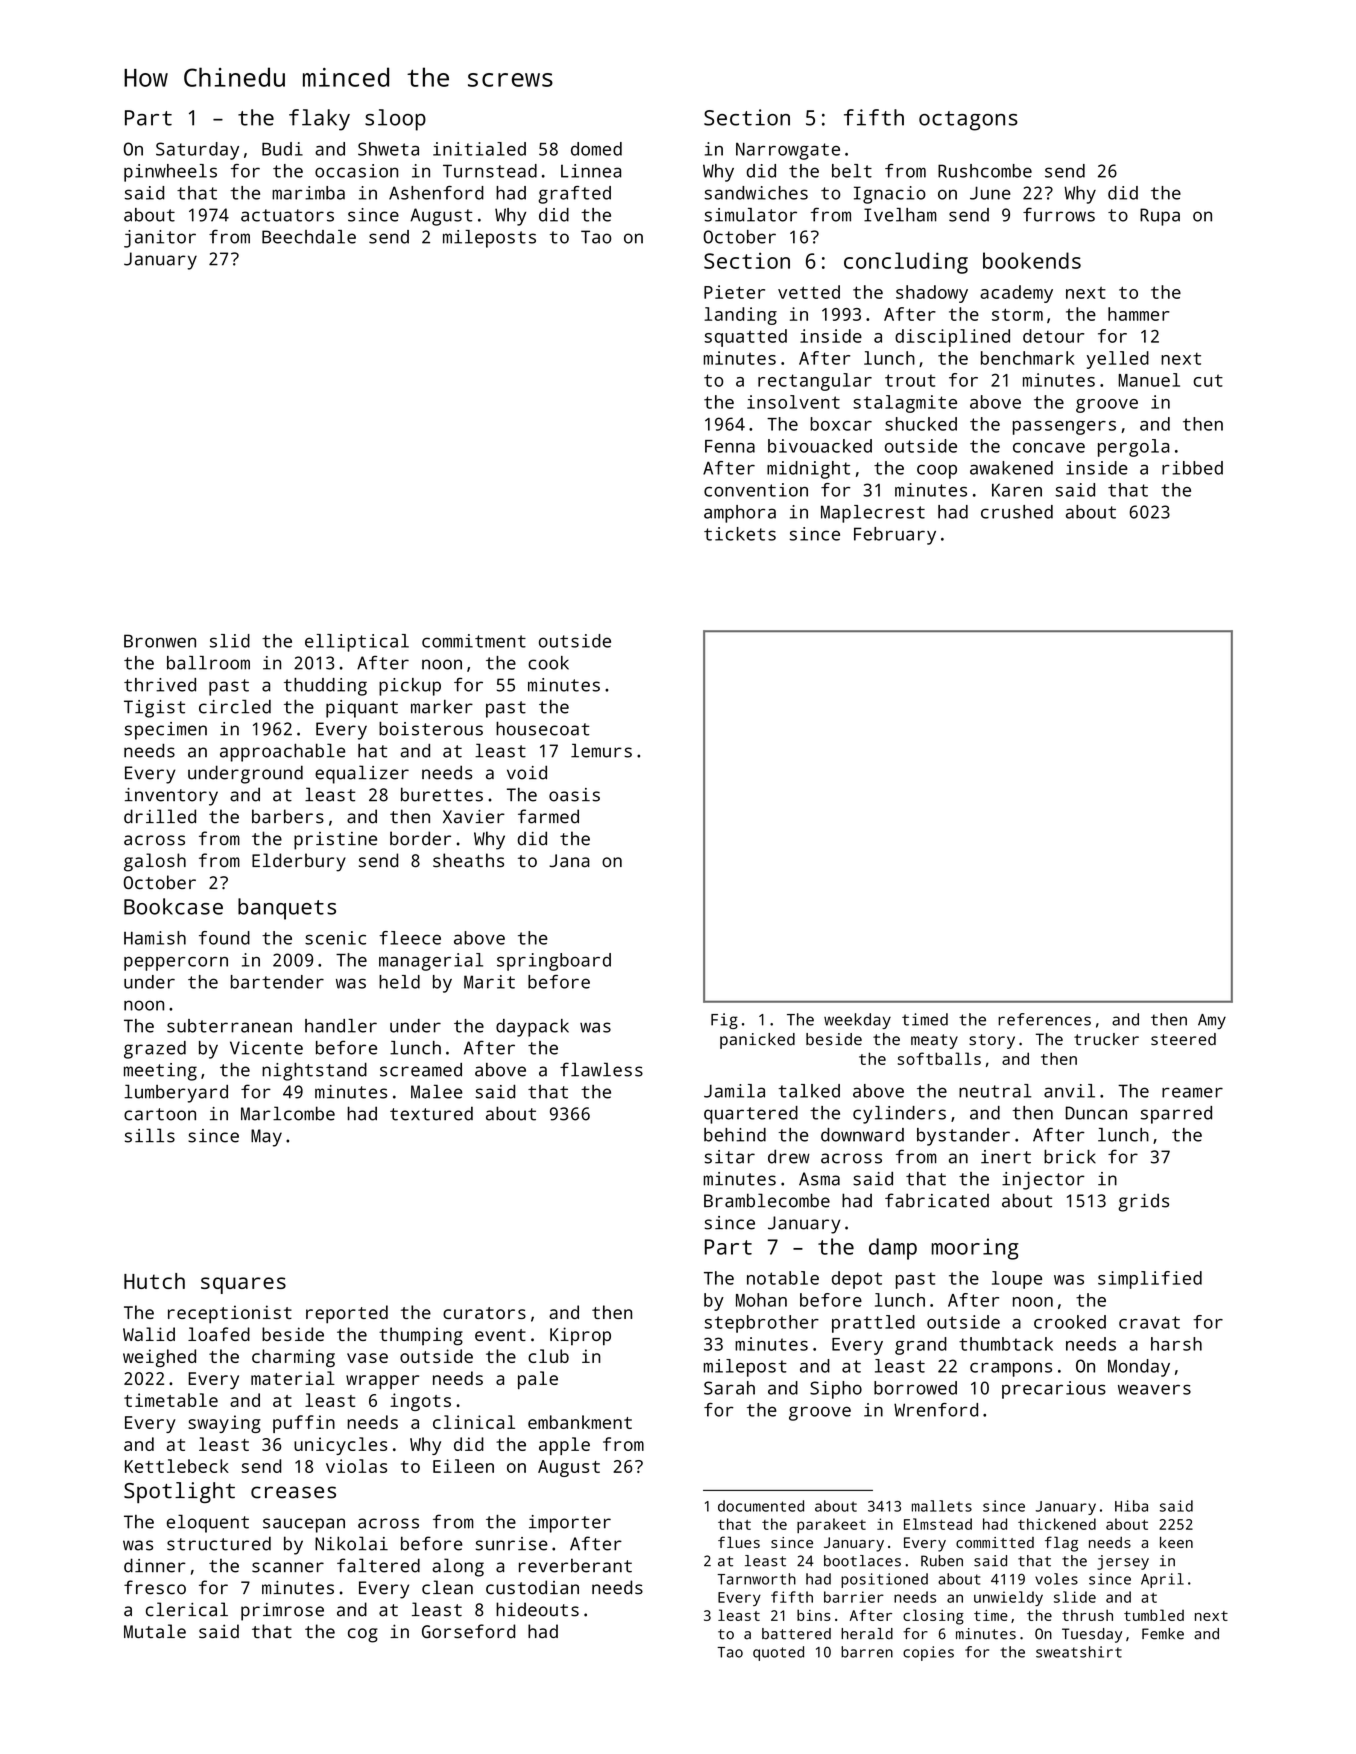 Image resolution: width=1356 pixels, height=1754 pixels. I want to click on Narrowgate, so click(788, 151).
